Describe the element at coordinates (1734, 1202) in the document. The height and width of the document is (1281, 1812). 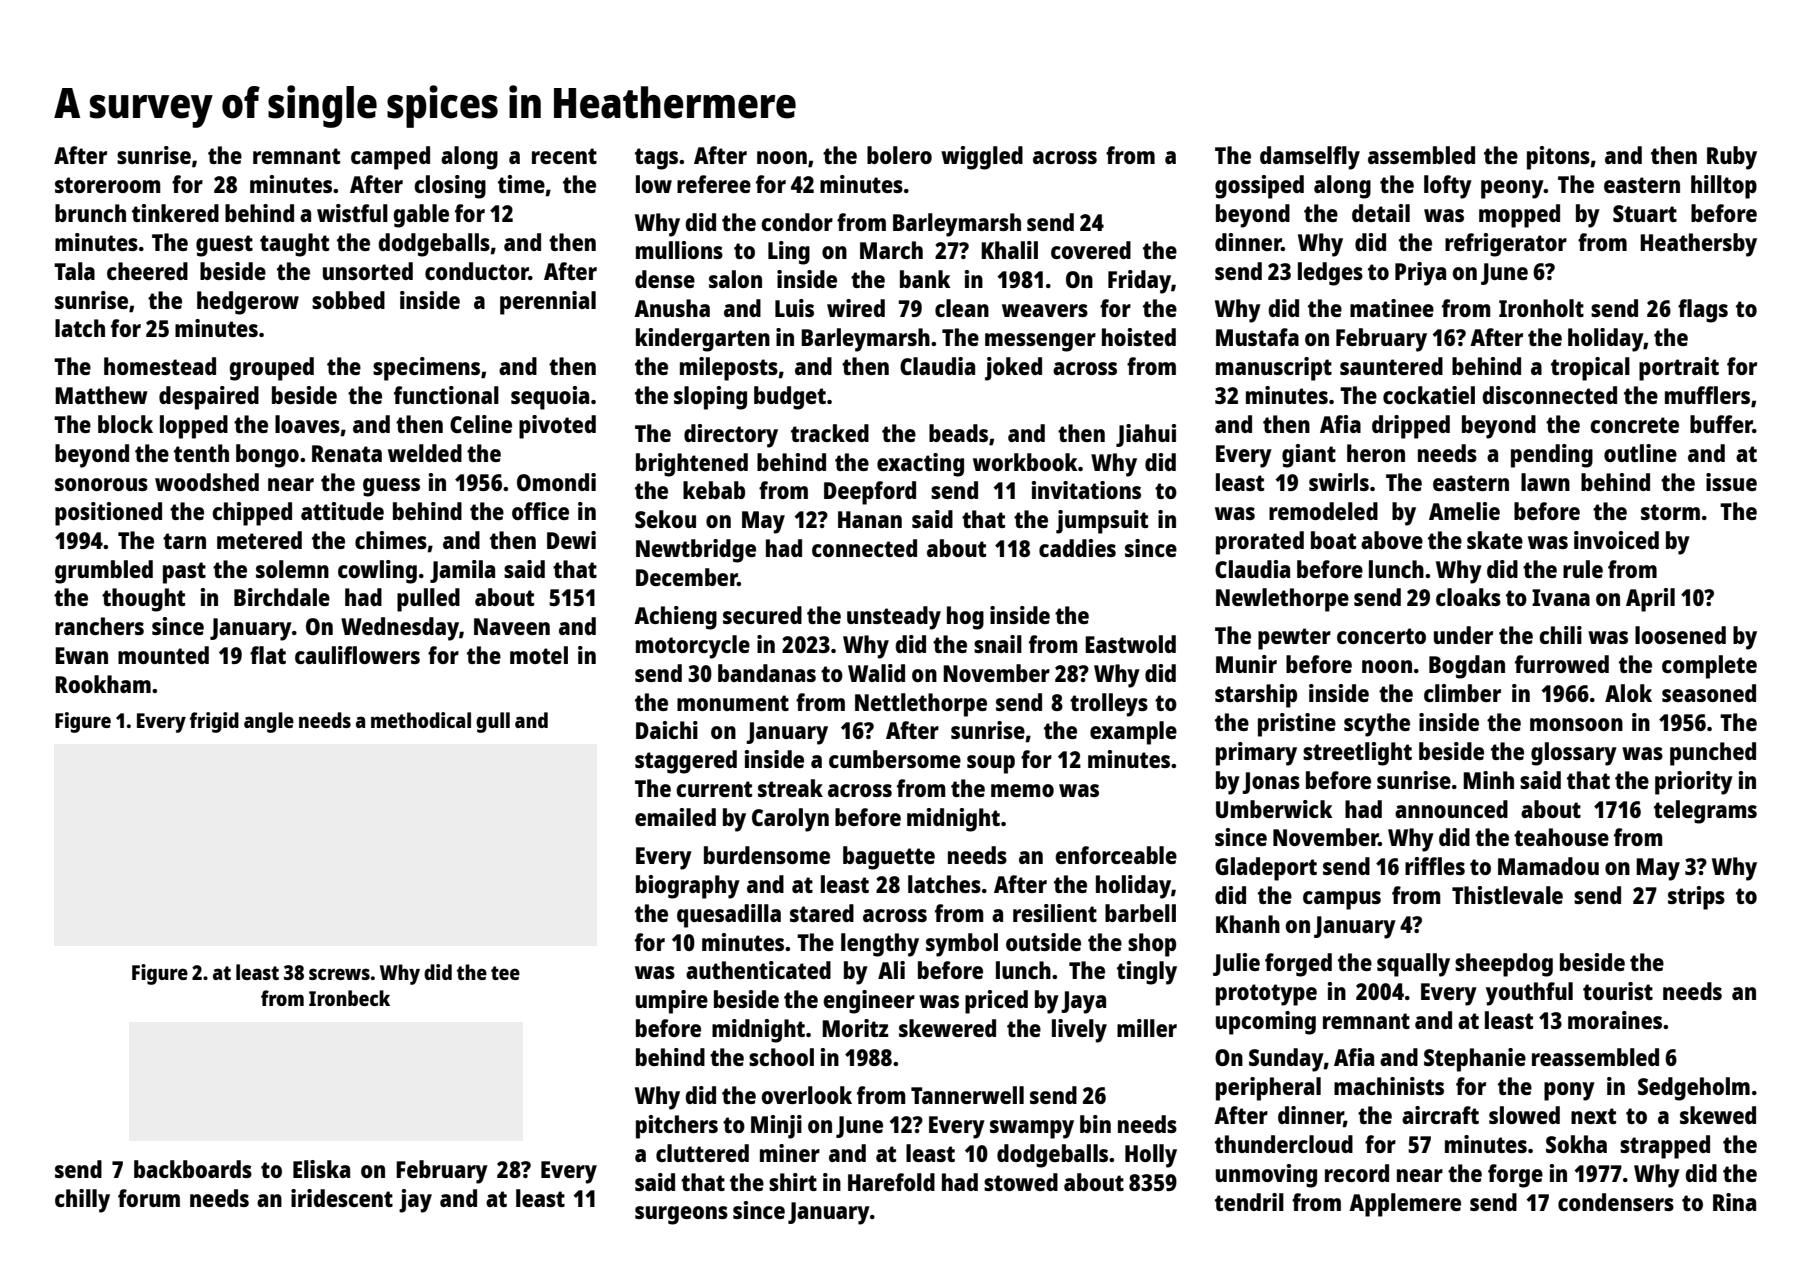
I see `Rina` at that location.
